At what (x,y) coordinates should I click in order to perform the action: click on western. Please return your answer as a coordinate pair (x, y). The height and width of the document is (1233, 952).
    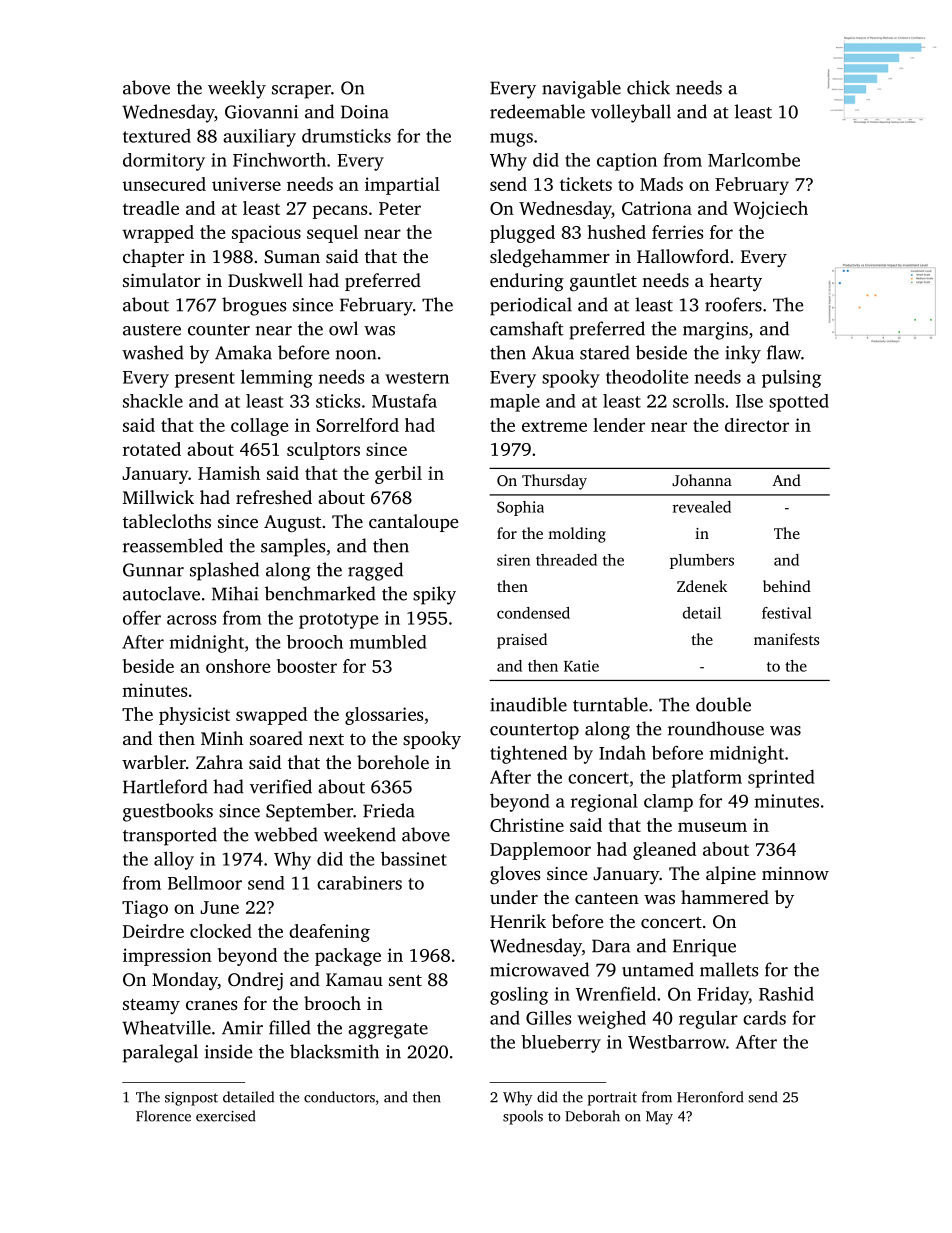
    Looking at the image, I should click on (417, 378).
